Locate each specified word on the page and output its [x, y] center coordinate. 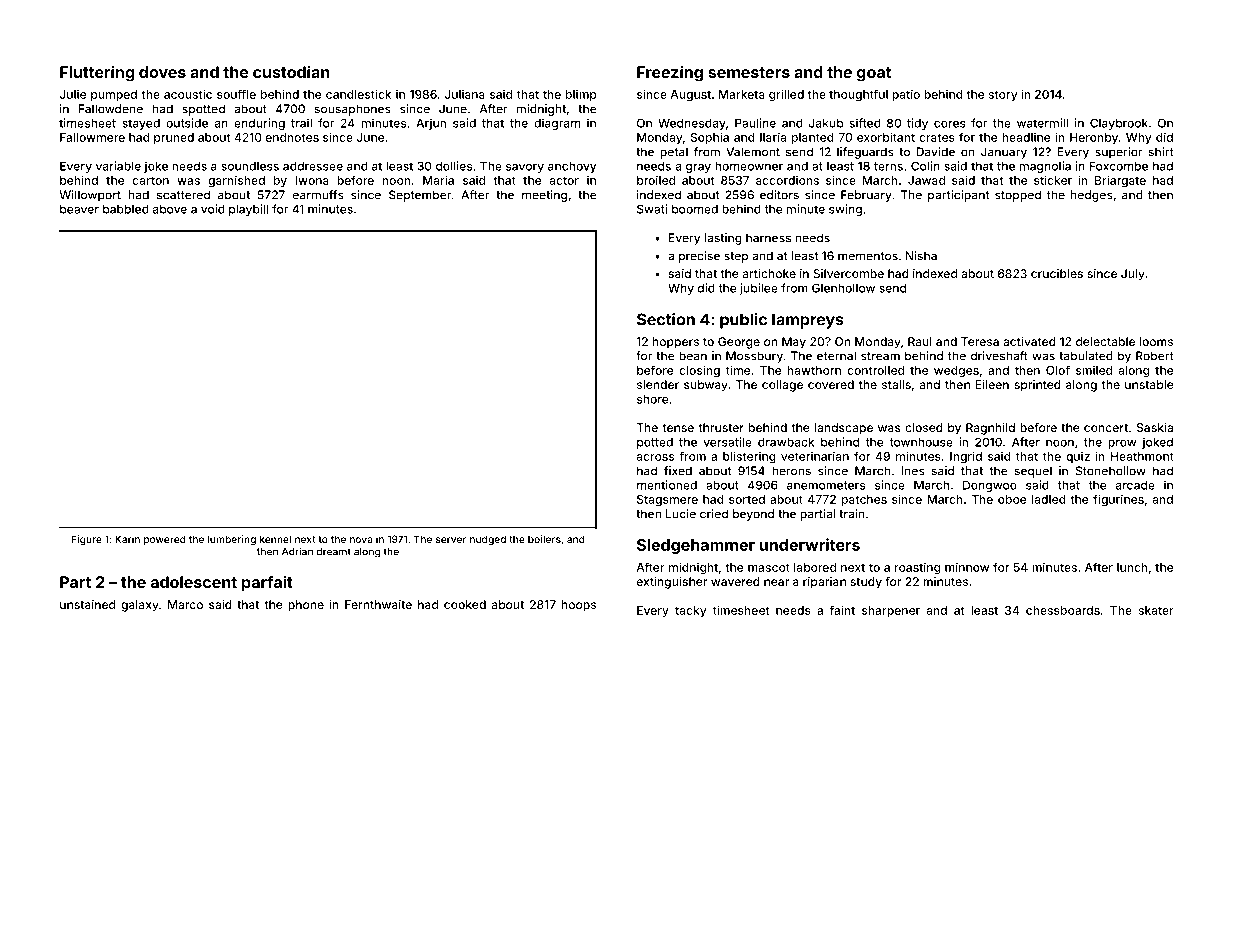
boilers [544, 539]
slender [658, 384]
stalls [896, 384]
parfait [267, 584]
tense [678, 428]
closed [924, 427]
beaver [79, 209]
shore [652, 399]
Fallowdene [111, 109]
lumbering [232, 540]
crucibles [1057, 273]
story [1002, 95]
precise [699, 257]
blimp [581, 95]
